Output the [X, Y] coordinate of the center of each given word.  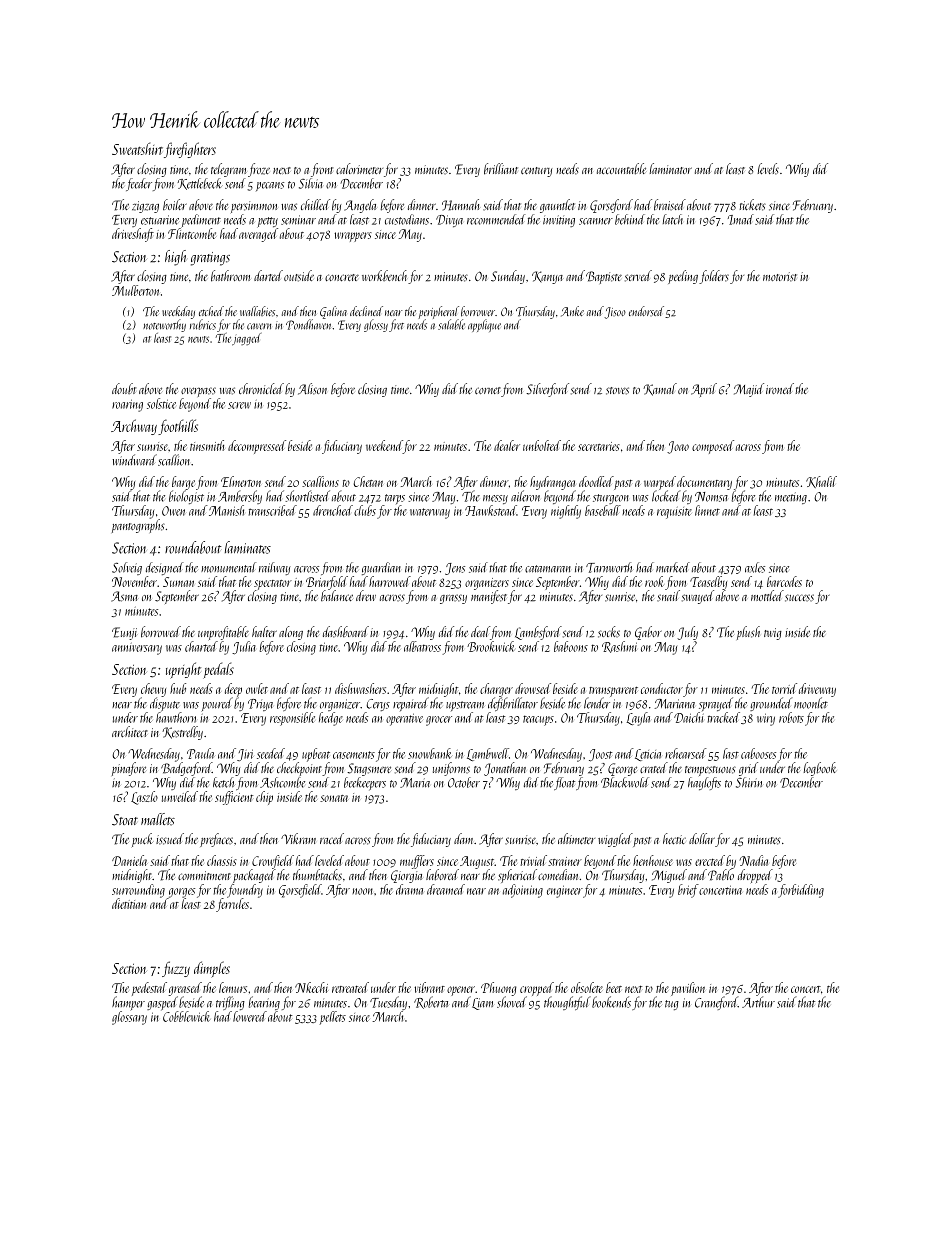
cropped [537, 989]
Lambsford [538, 633]
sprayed [716, 704]
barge [183, 483]
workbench [384, 275]
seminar [298, 220]
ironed [780, 388]
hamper [128, 1003]
